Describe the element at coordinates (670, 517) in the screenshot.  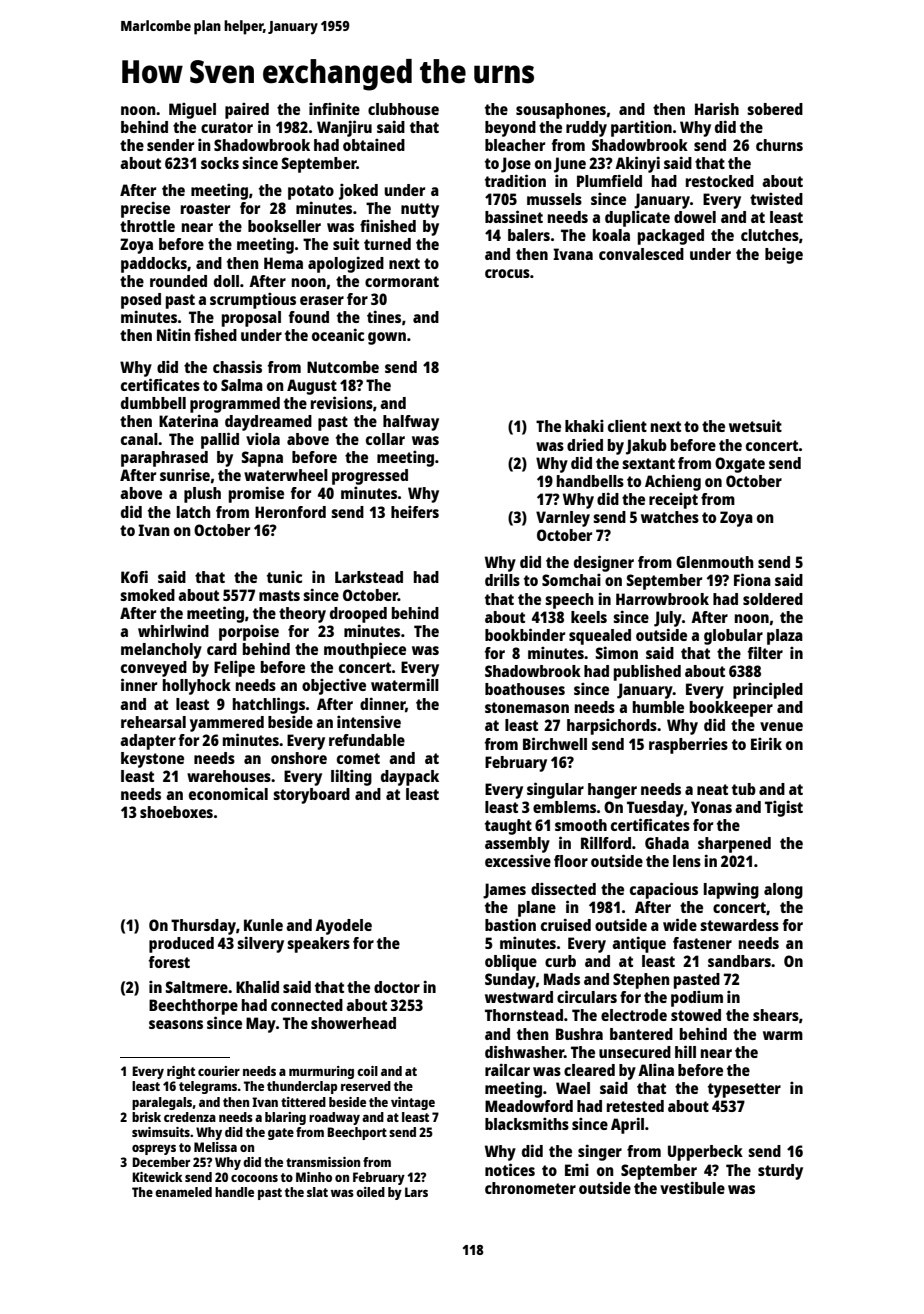
I see `watches` at that location.
